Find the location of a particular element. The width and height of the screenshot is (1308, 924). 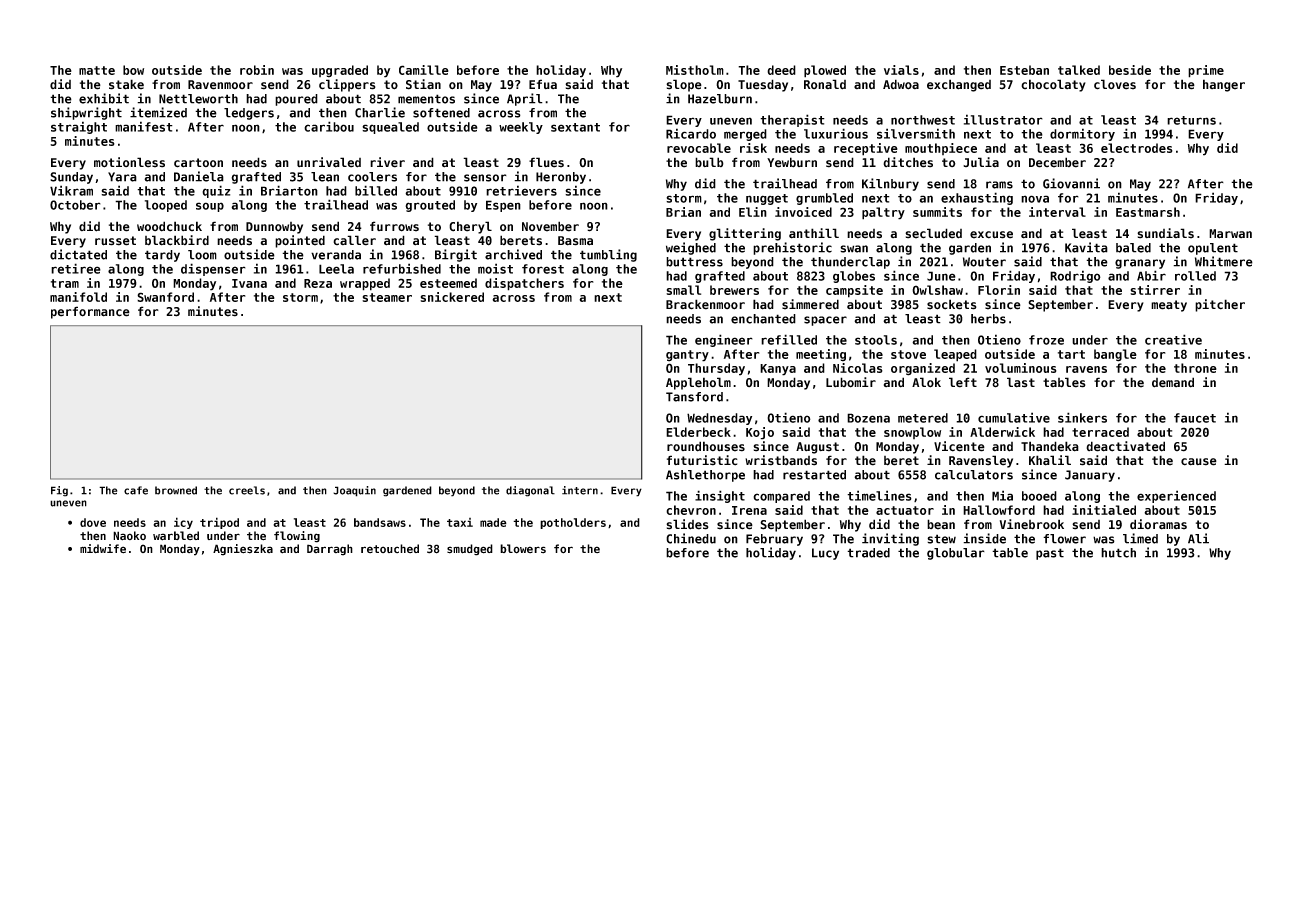

sextant is located at coordinates (575, 127).
